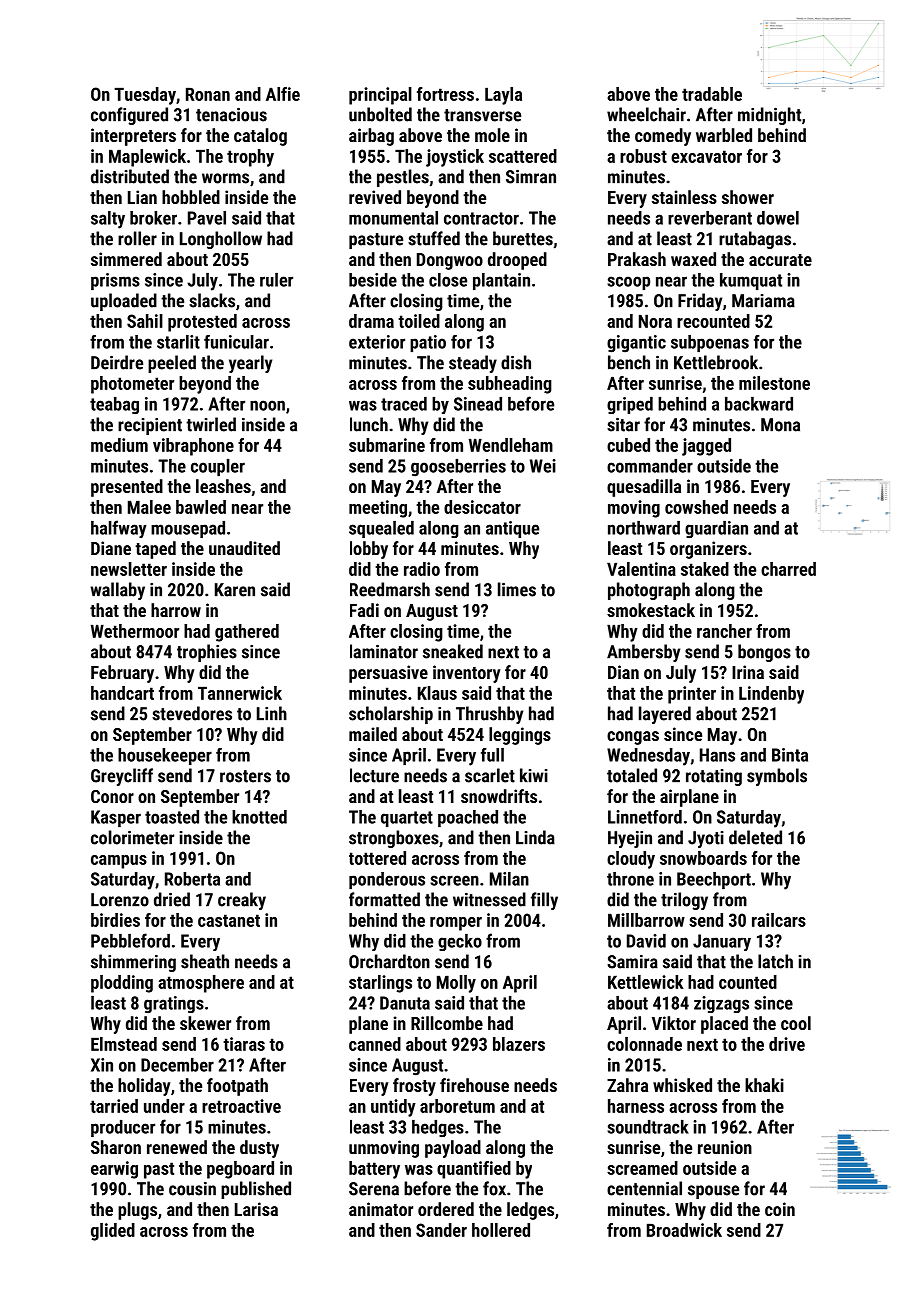 The image size is (908, 1316). Describe the element at coordinates (492, 135) in the document. I see `mole` at that location.
